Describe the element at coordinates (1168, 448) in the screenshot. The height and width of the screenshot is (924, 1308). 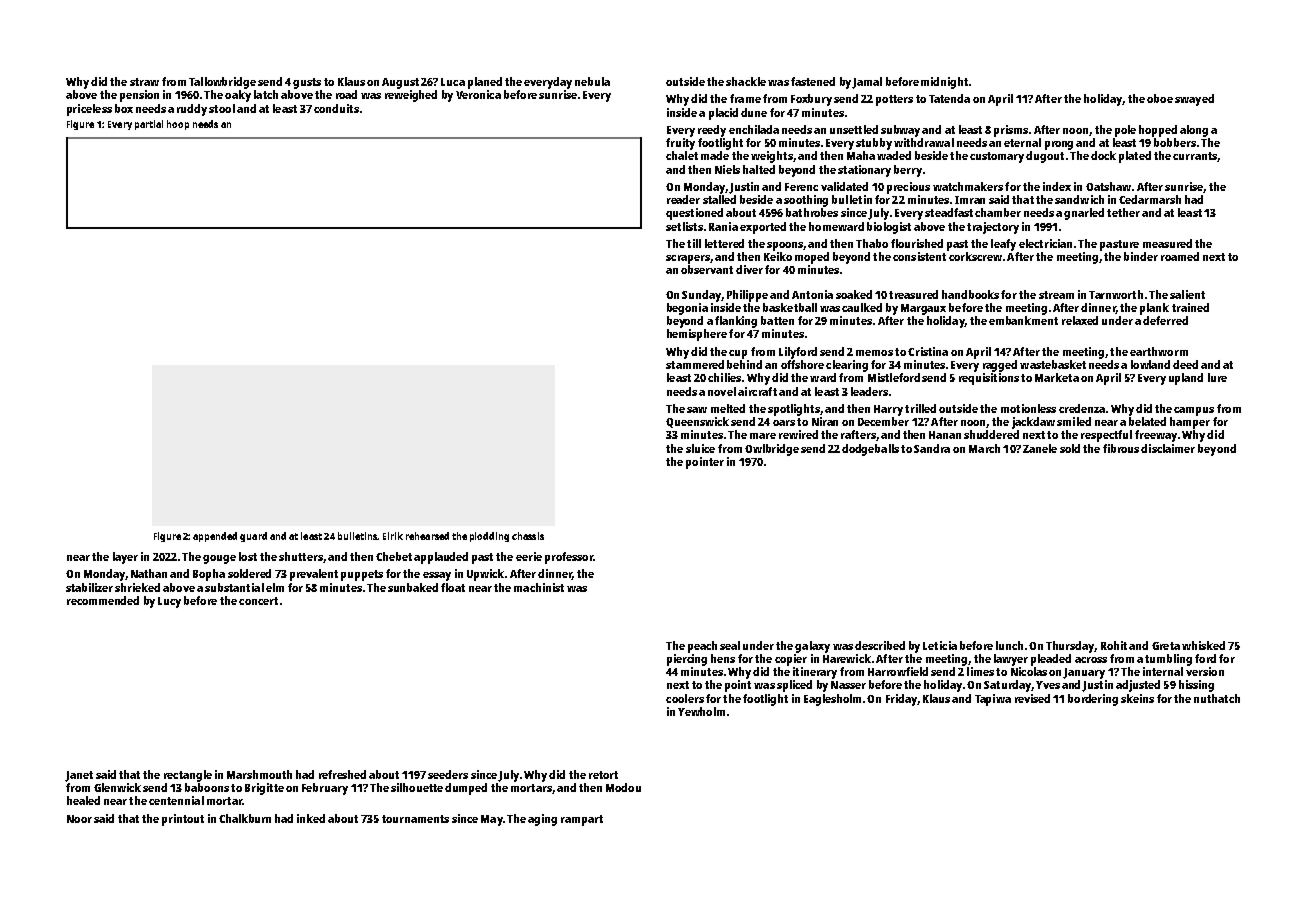
I see `disclaimer` at that location.
